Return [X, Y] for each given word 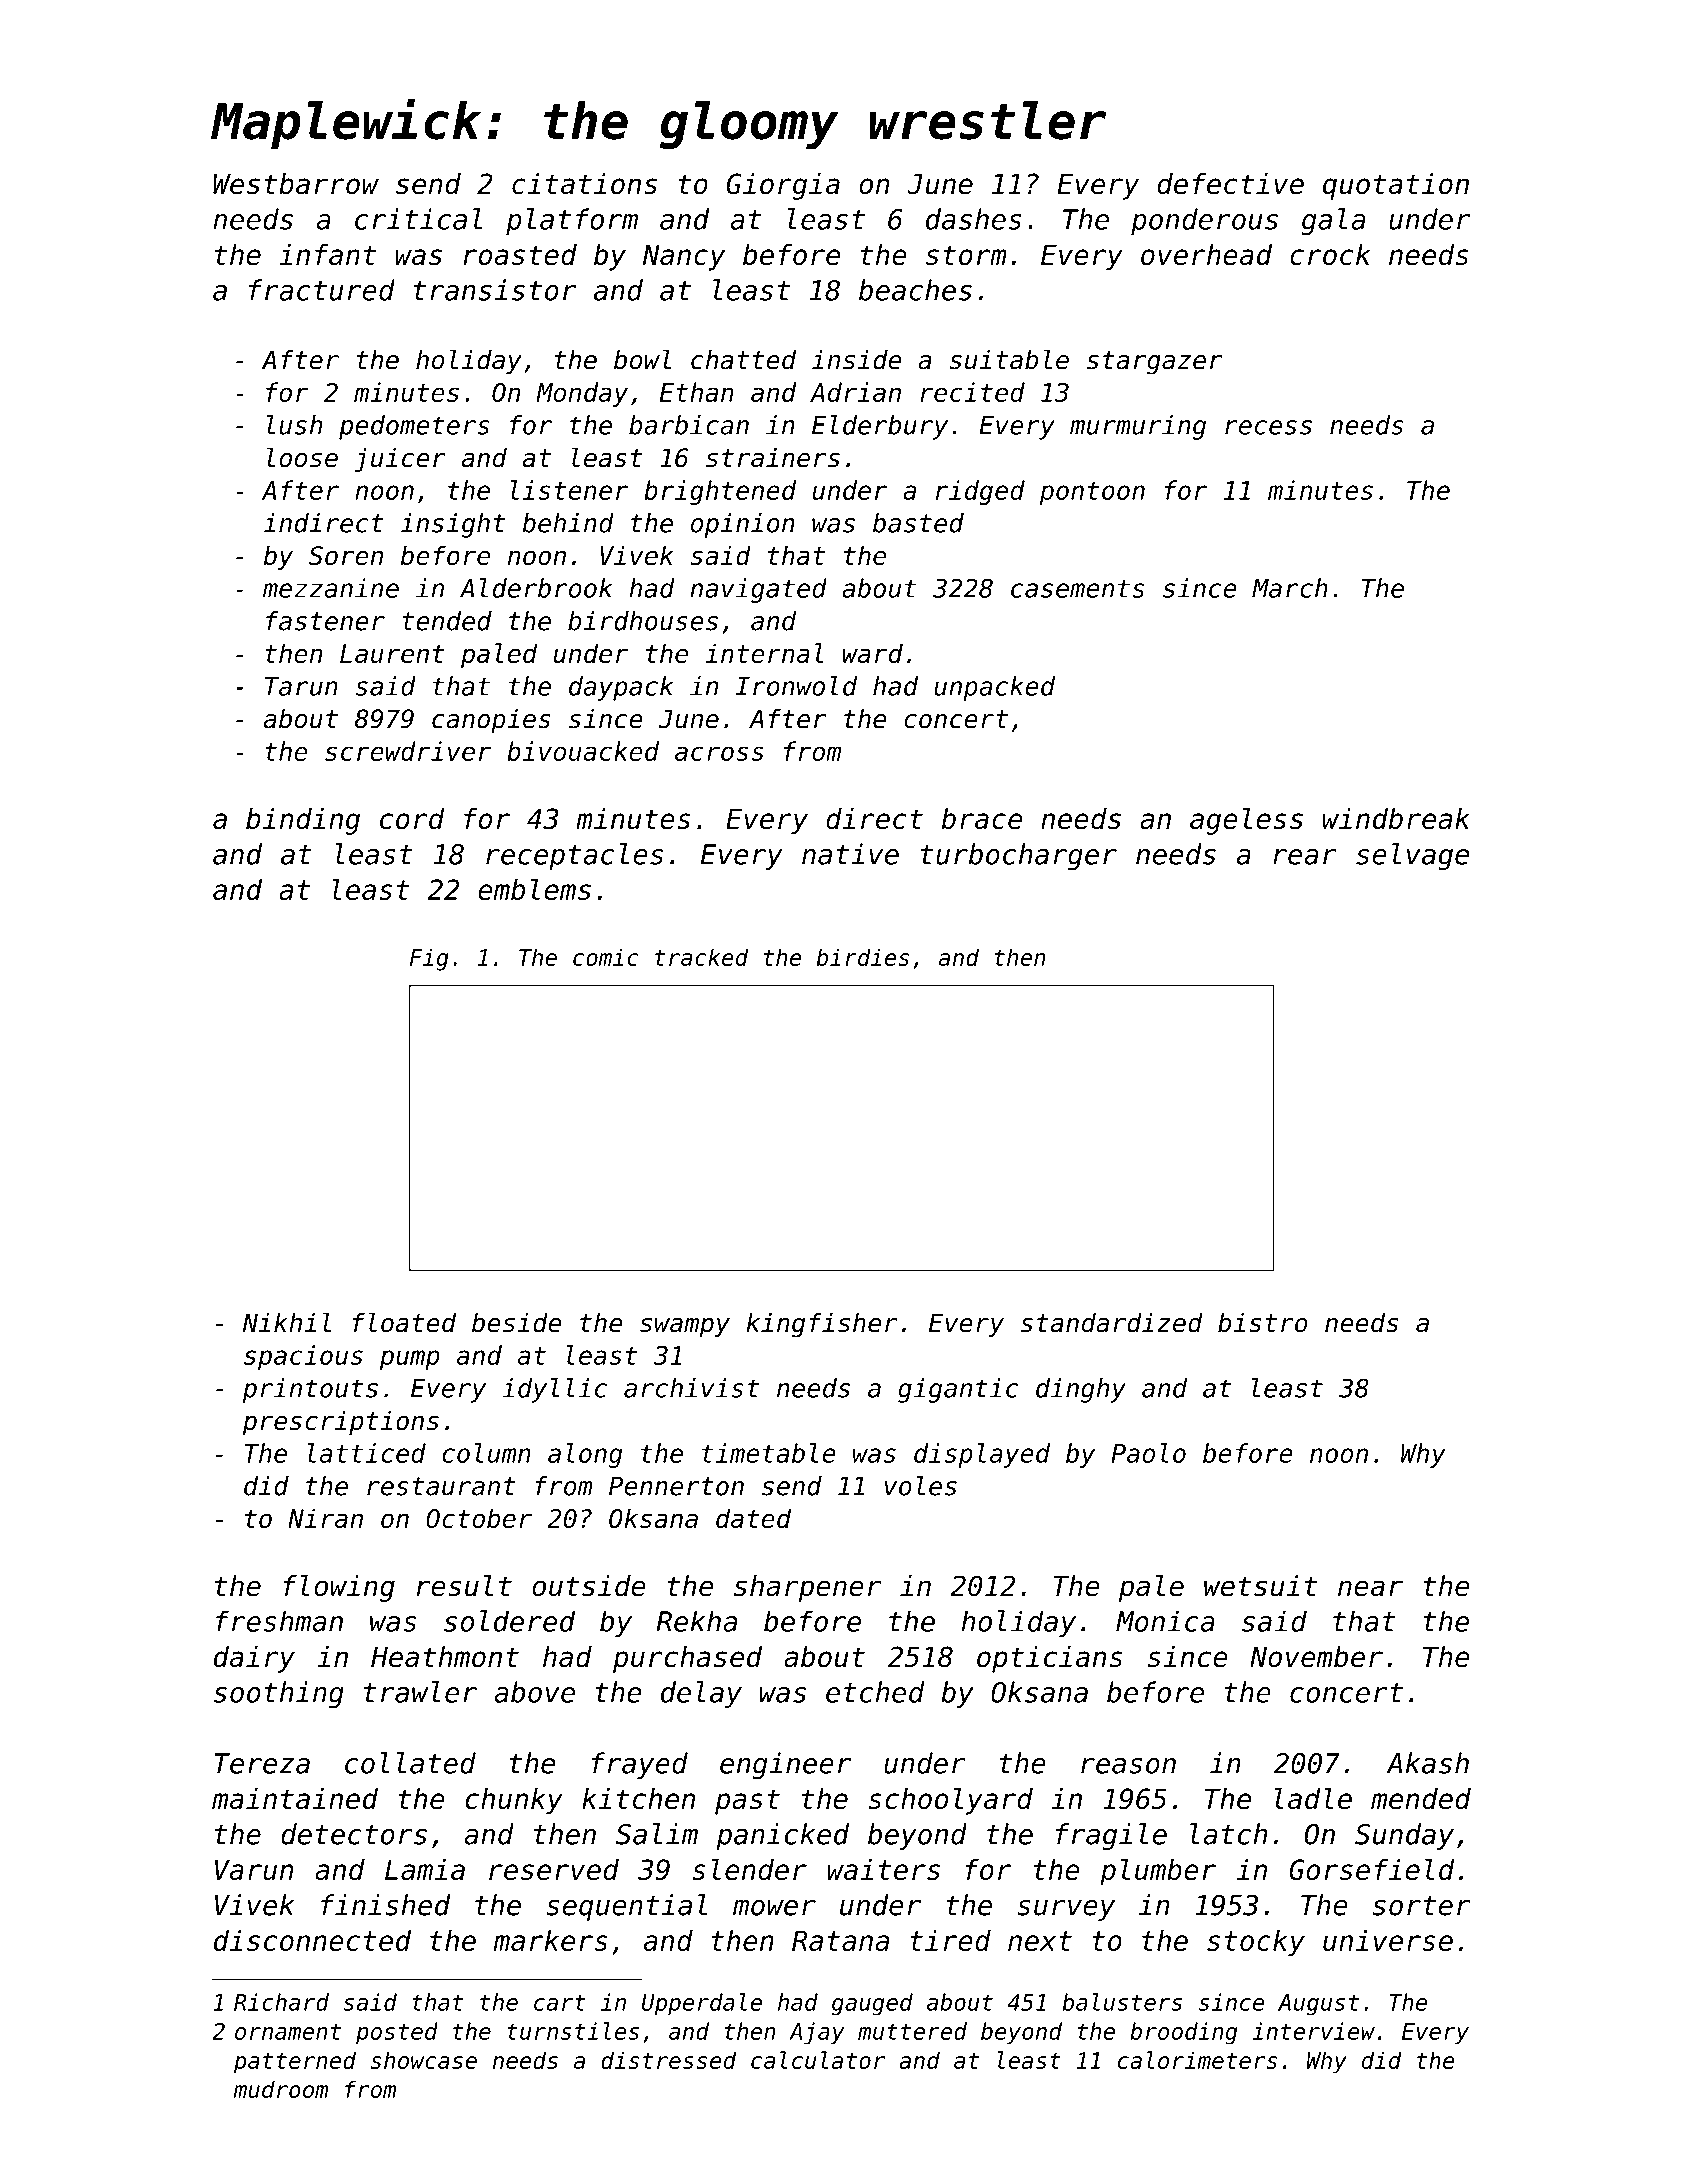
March [1290, 588]
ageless [1246, 821]
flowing [339, 1588]
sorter [1422, 1906]
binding [303, 821]
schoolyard [951, 1801]
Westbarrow [296, 184]
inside [857, 360]
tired [950, 1940]
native [850, 854]
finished [385, 1905]
